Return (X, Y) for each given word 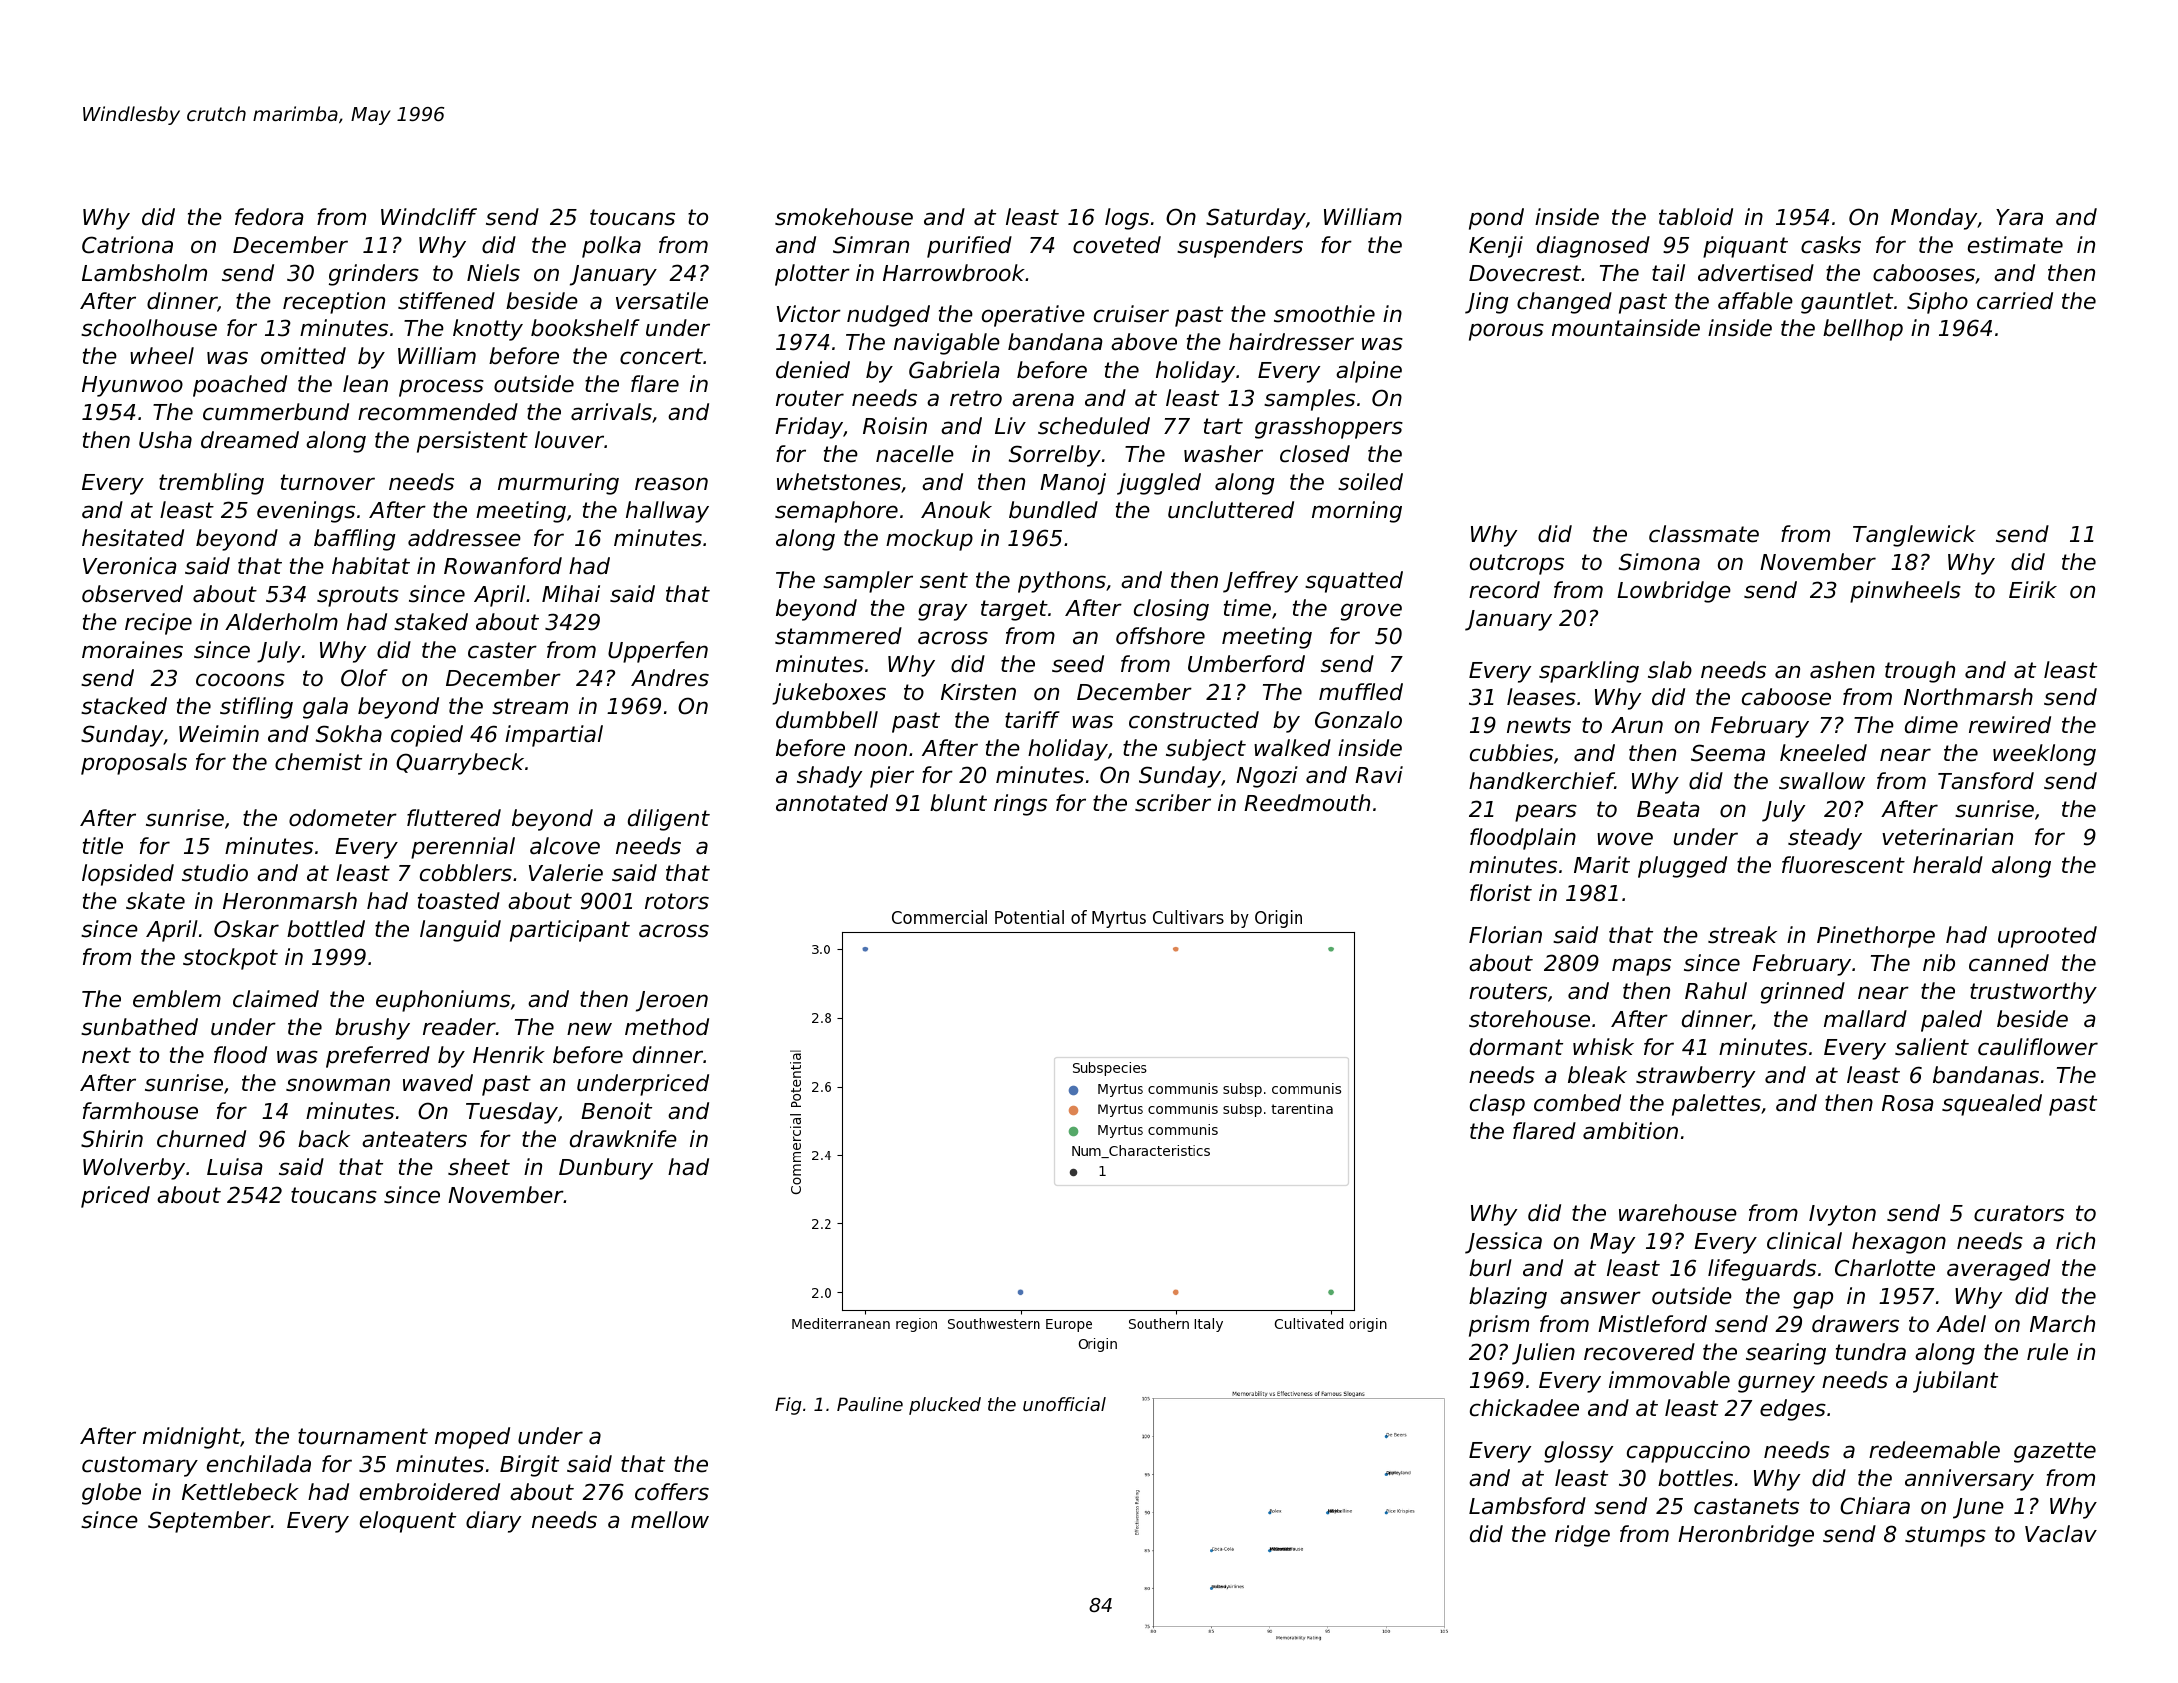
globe (111, 1494)
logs (1127, 219)
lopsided (128, 875)
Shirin (112, 1139)
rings (1020, 805)
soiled (1370, 482)
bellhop (1863, 330)
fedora (269, 217)
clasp (1497, 1105)
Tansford (1986, 781)
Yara (2019, 217)
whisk (1603, 1047)
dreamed (250, 440)
